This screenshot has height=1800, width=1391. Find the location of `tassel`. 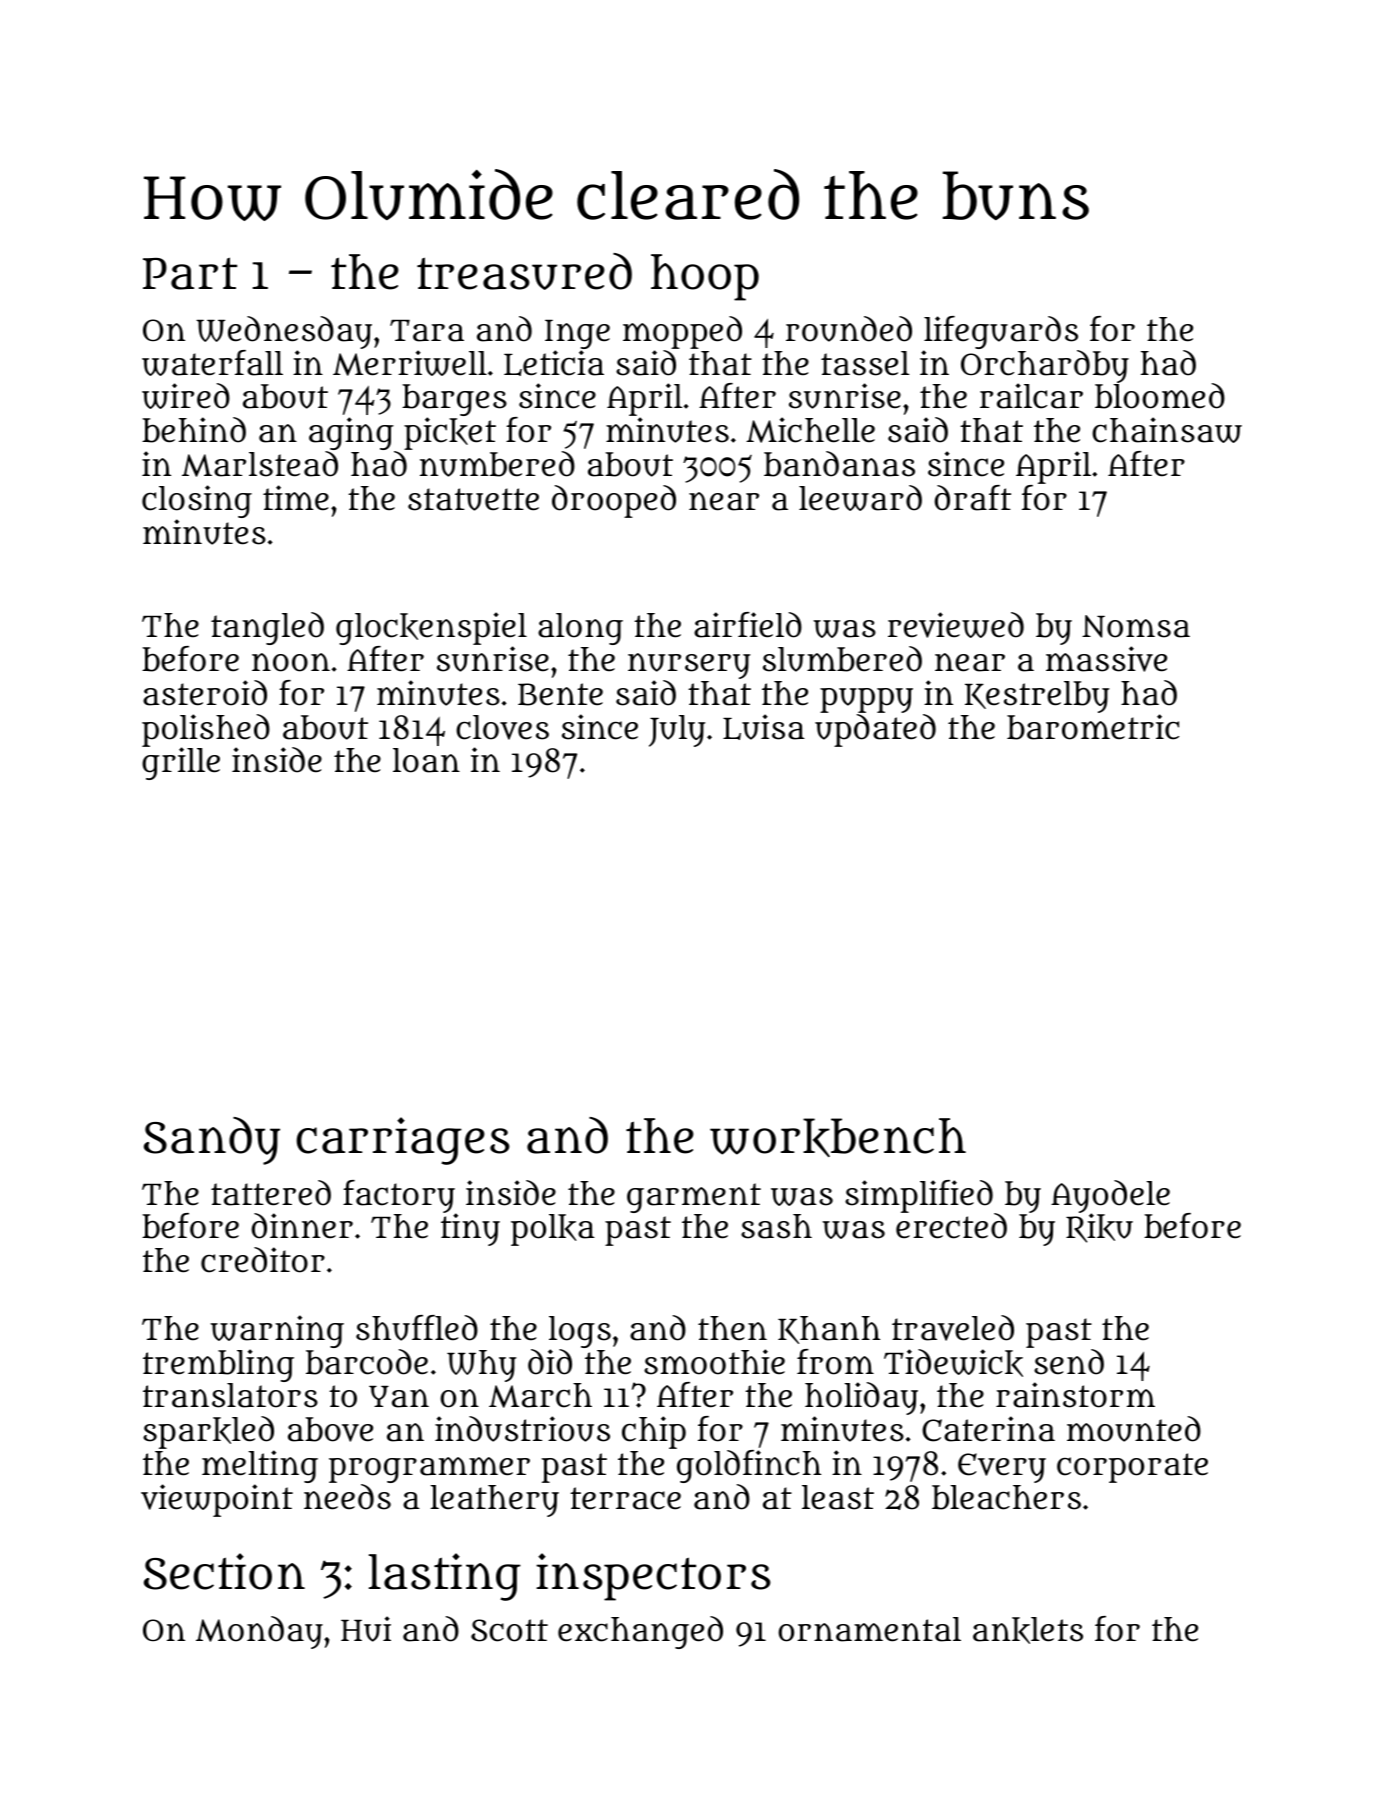

tassel is located at coordinates (865, 363).
